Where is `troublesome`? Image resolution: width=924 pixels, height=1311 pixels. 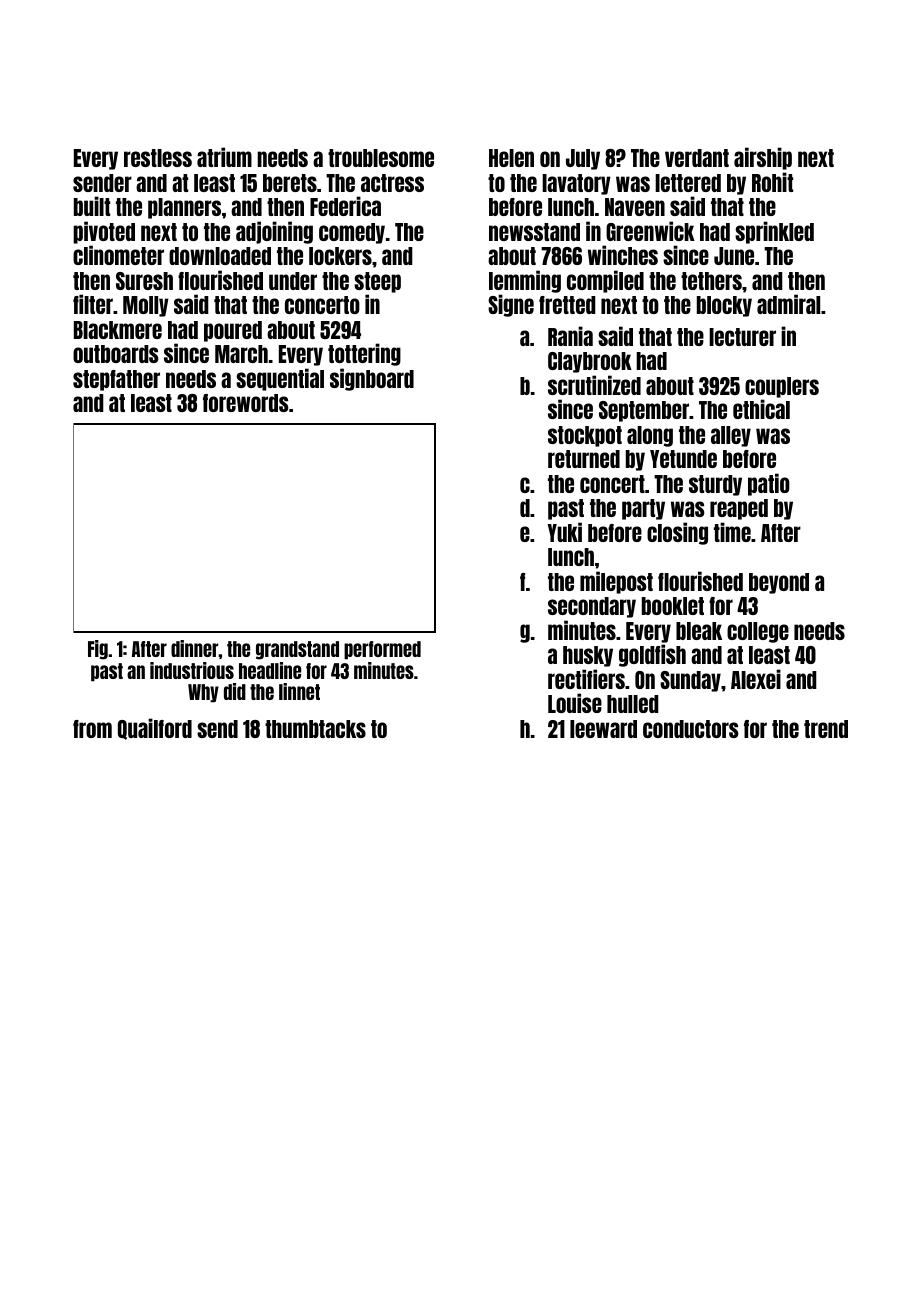 troublesome is located at coordinates (381, 158).
